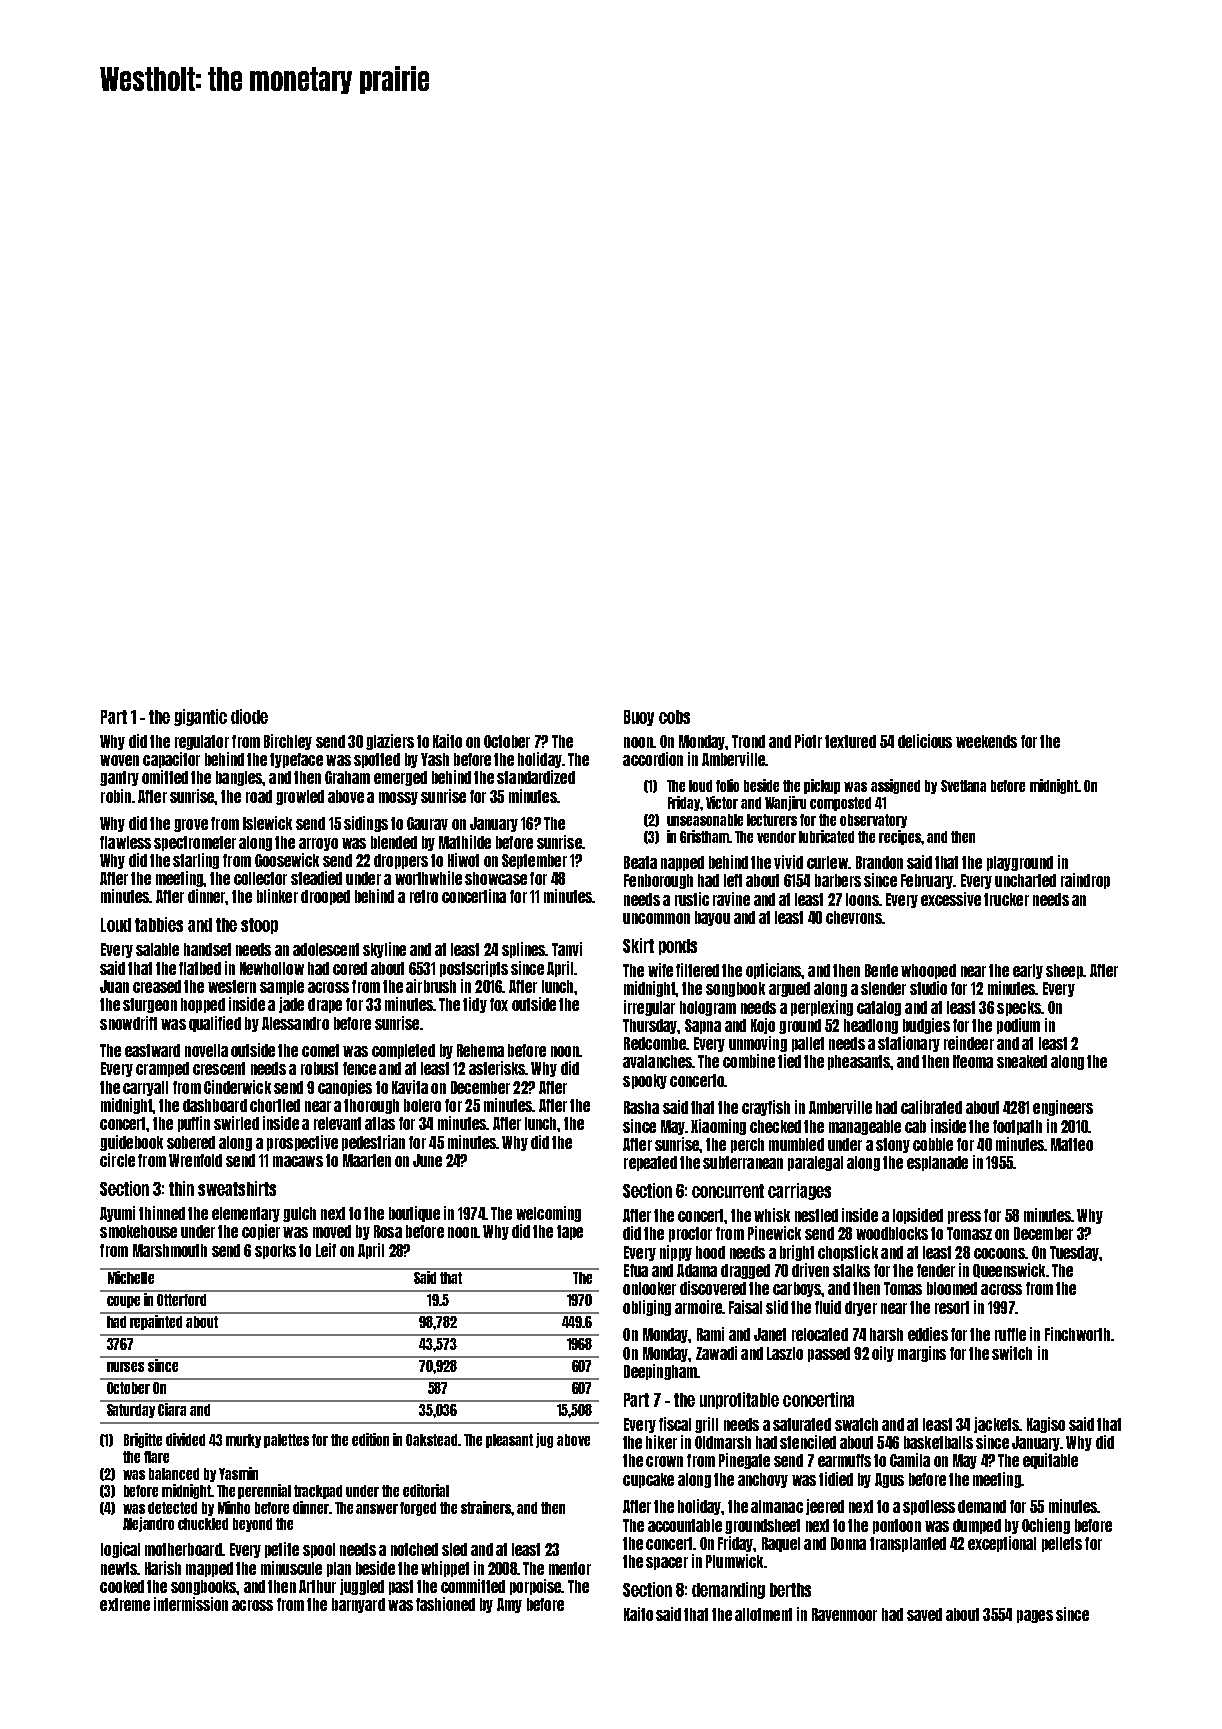 The image size is (1222, 1729). What do you see at coordinates (1046, 1425) in the page?
I see `Kagiso` at bounding box center [1046, 1425].
